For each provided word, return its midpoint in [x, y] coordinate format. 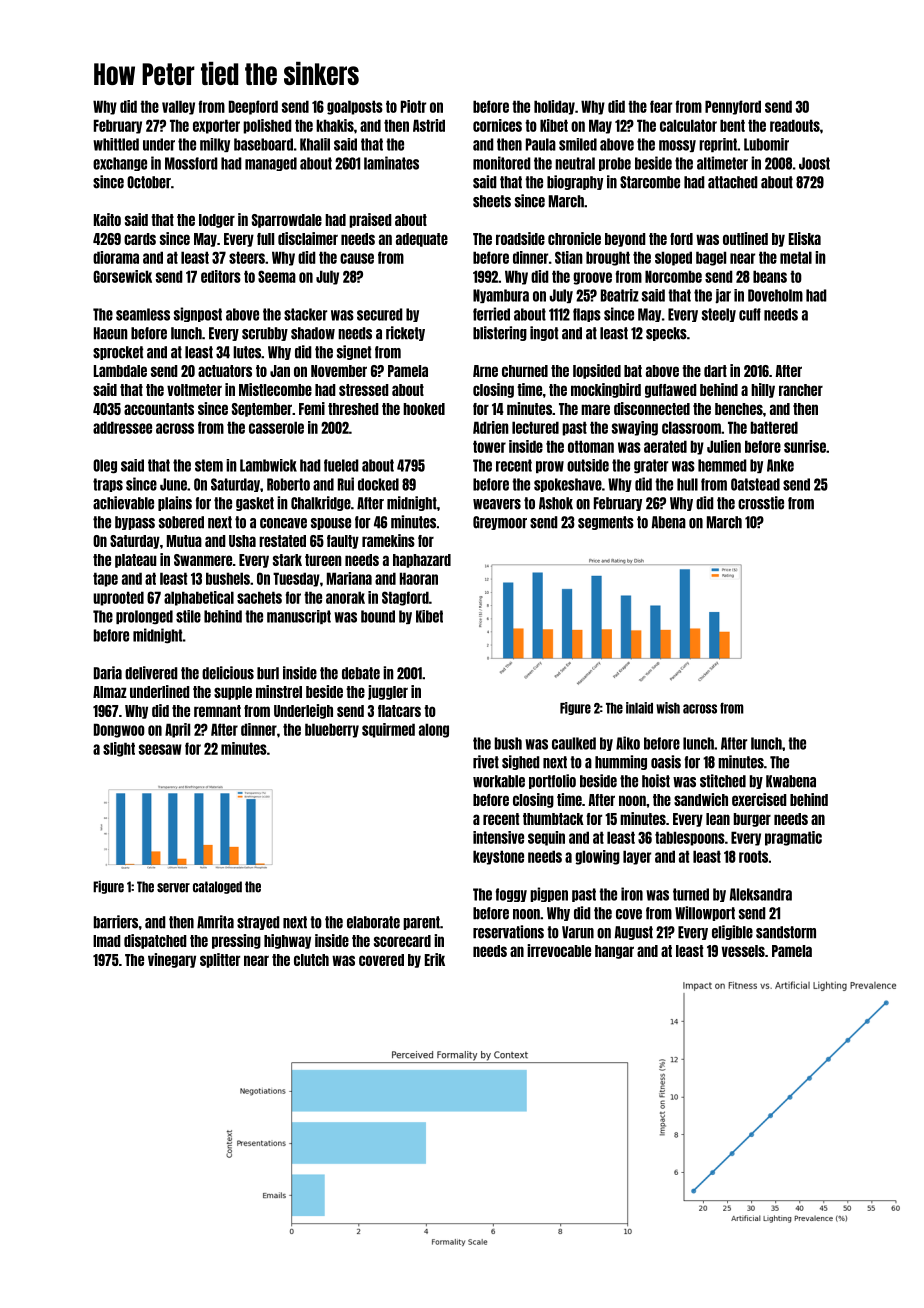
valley [178, 107]
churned [525, 371]
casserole [276, 427]
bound [378, 616]
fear [661, 106]
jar [723, 296]
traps [108, 485]
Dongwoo [119, 730]
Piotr [413, 106]
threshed [353, 409]
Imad [107, 941]
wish [668, 708]
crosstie [761, 503]
